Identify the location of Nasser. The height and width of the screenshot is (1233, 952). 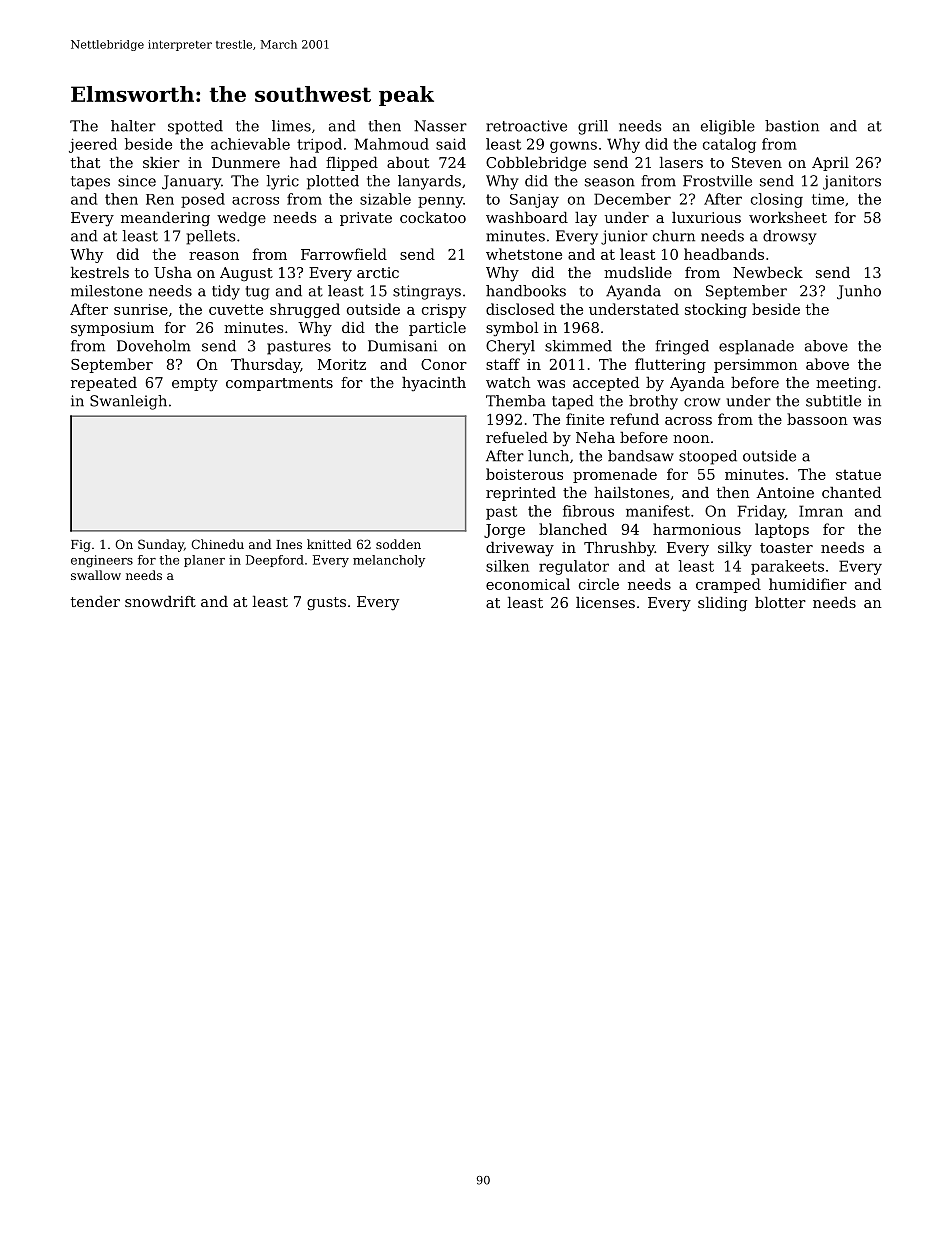
(440, 126).
